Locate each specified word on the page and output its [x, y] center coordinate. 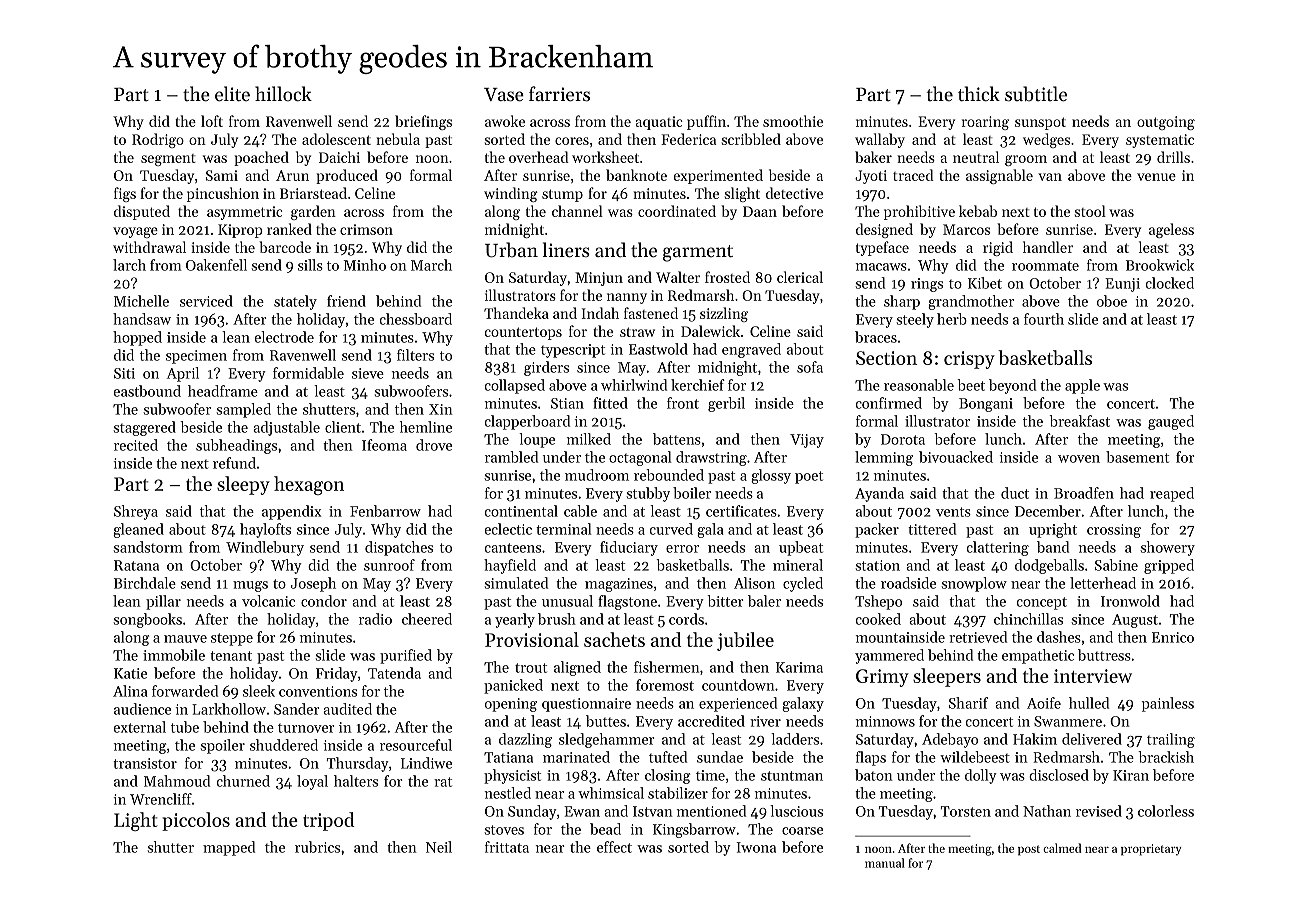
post [1029, 850]
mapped [229, 848]
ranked [289, 229]
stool [1090, 211]
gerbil [726, 404]
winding [511, 194]
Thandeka [516, 313]
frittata [507, 847]
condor [324, 601]
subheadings [236, 446]
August [1135, 621]
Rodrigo [158, 140]
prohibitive [919, 212]
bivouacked [956, 457]
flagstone [627, 602]
